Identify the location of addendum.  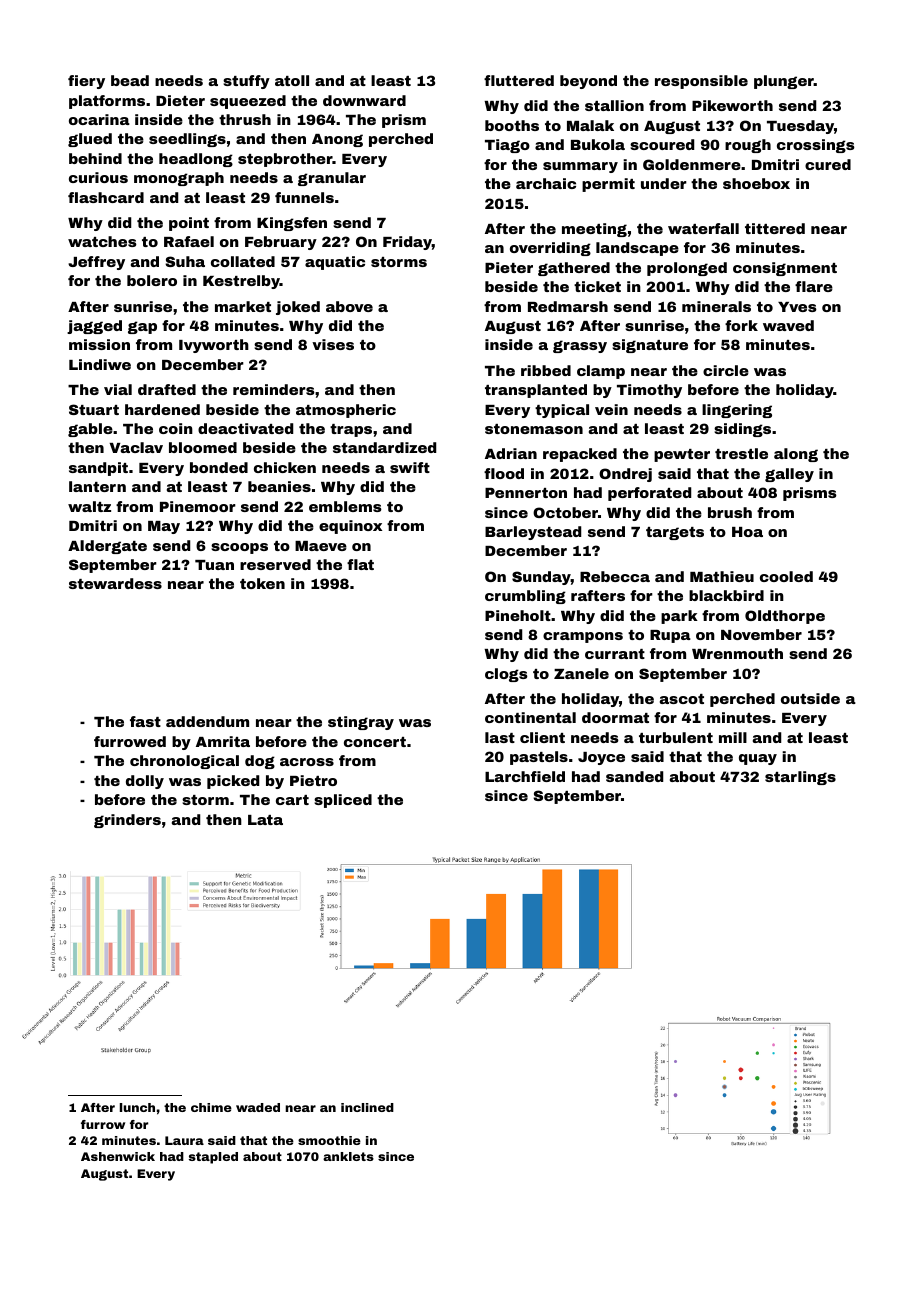
(207, 721).
